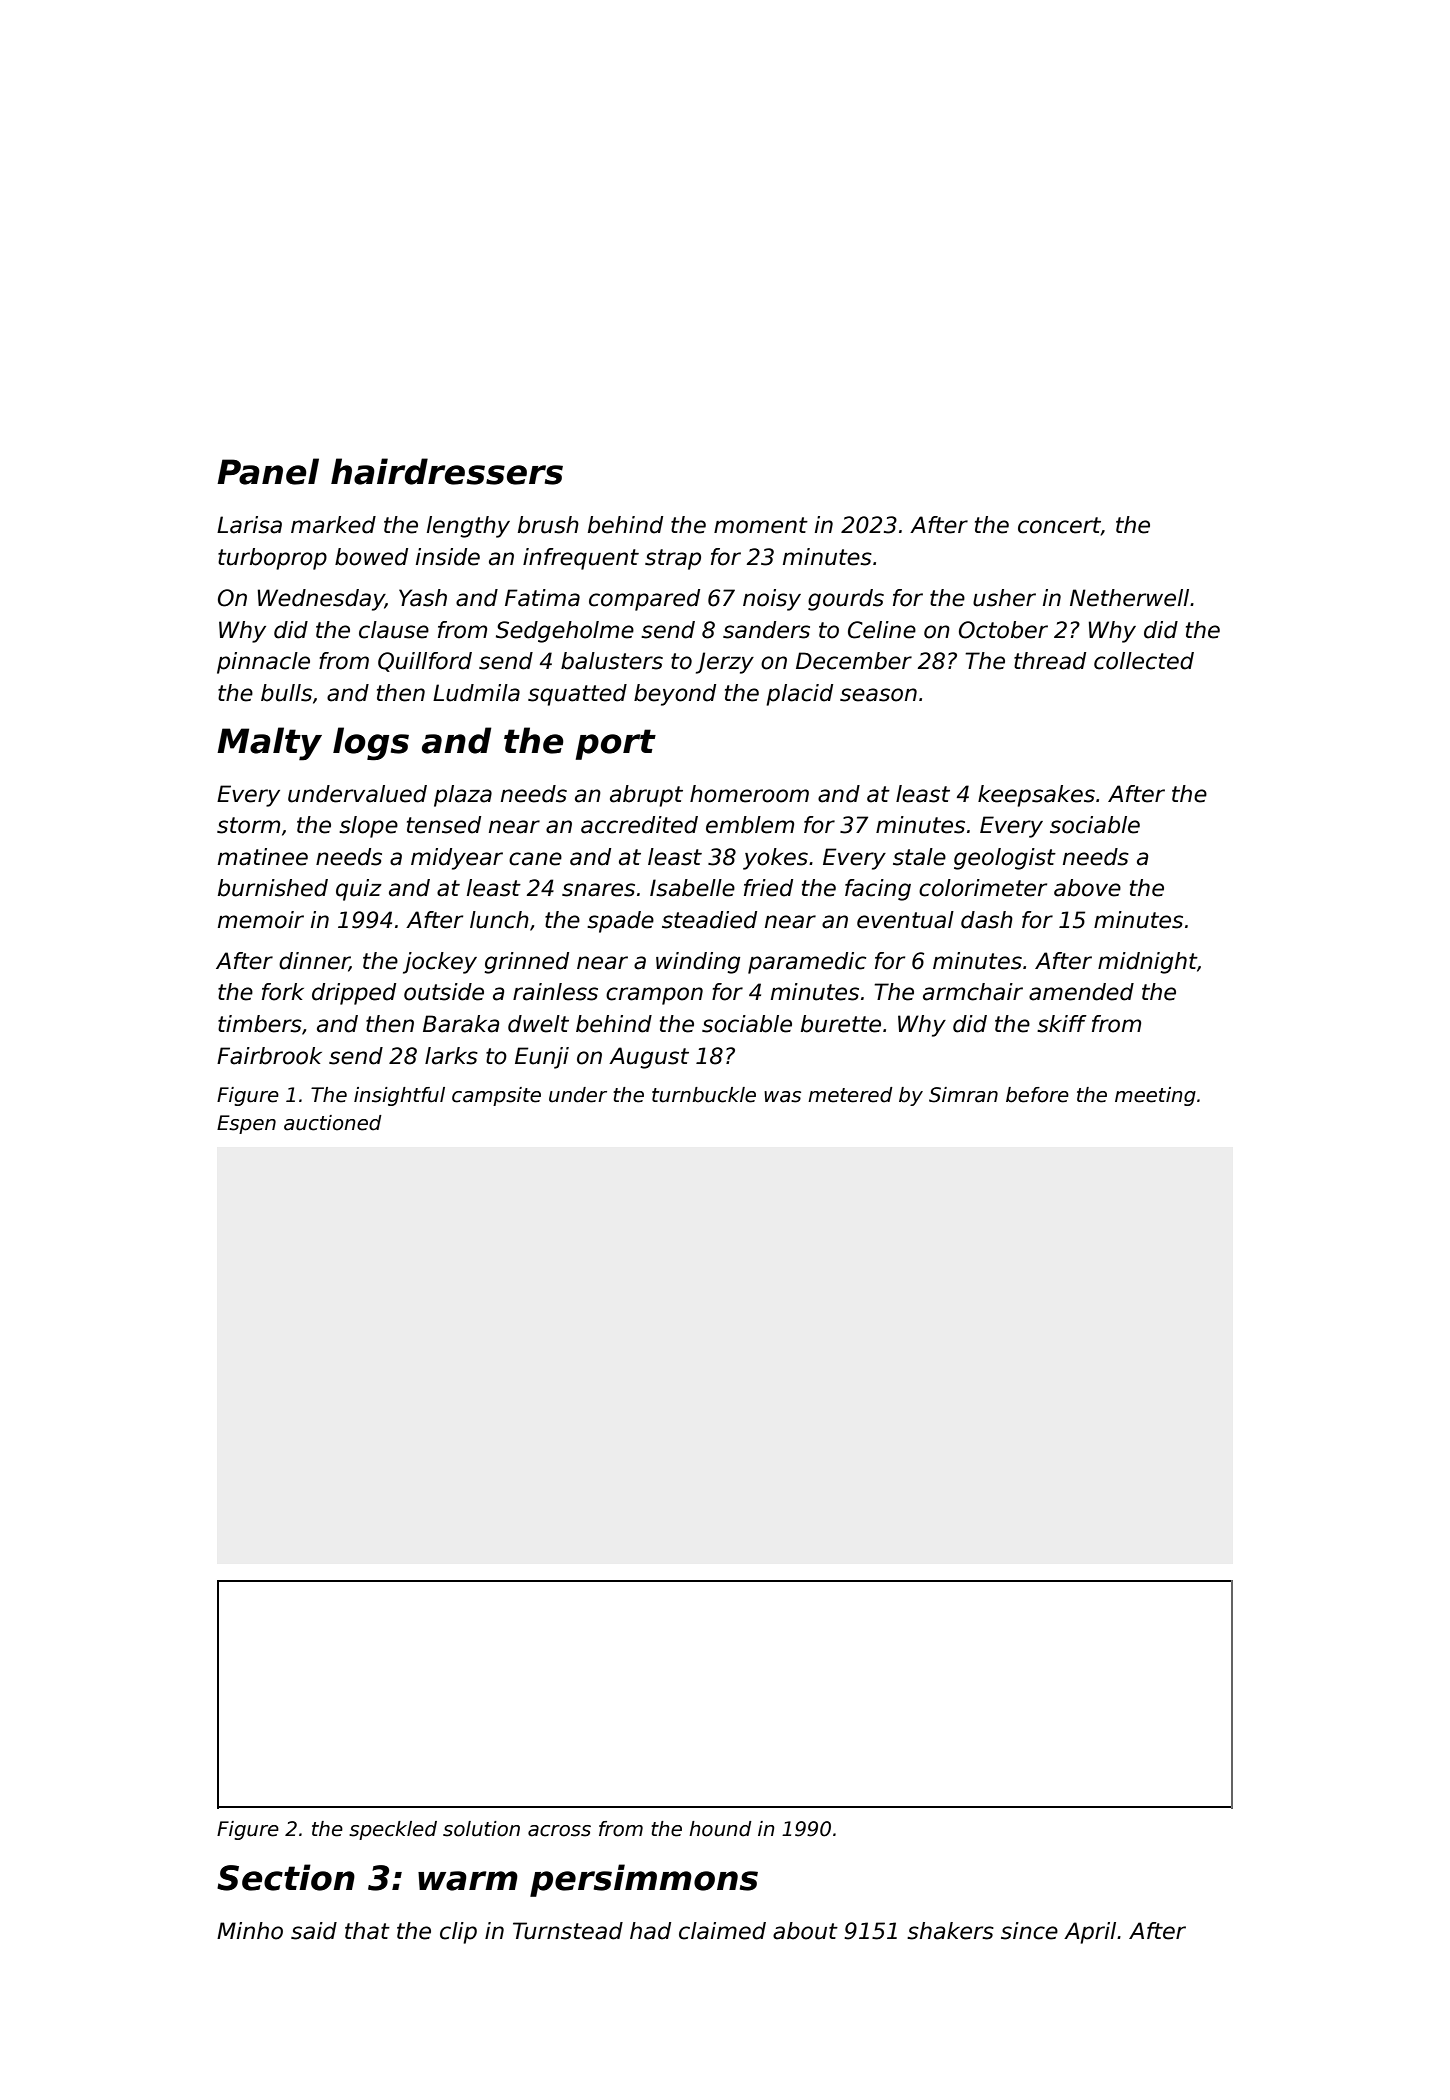 This image has width=1450, height=2100. I want to click on auctioned, so click(333, 1123).
